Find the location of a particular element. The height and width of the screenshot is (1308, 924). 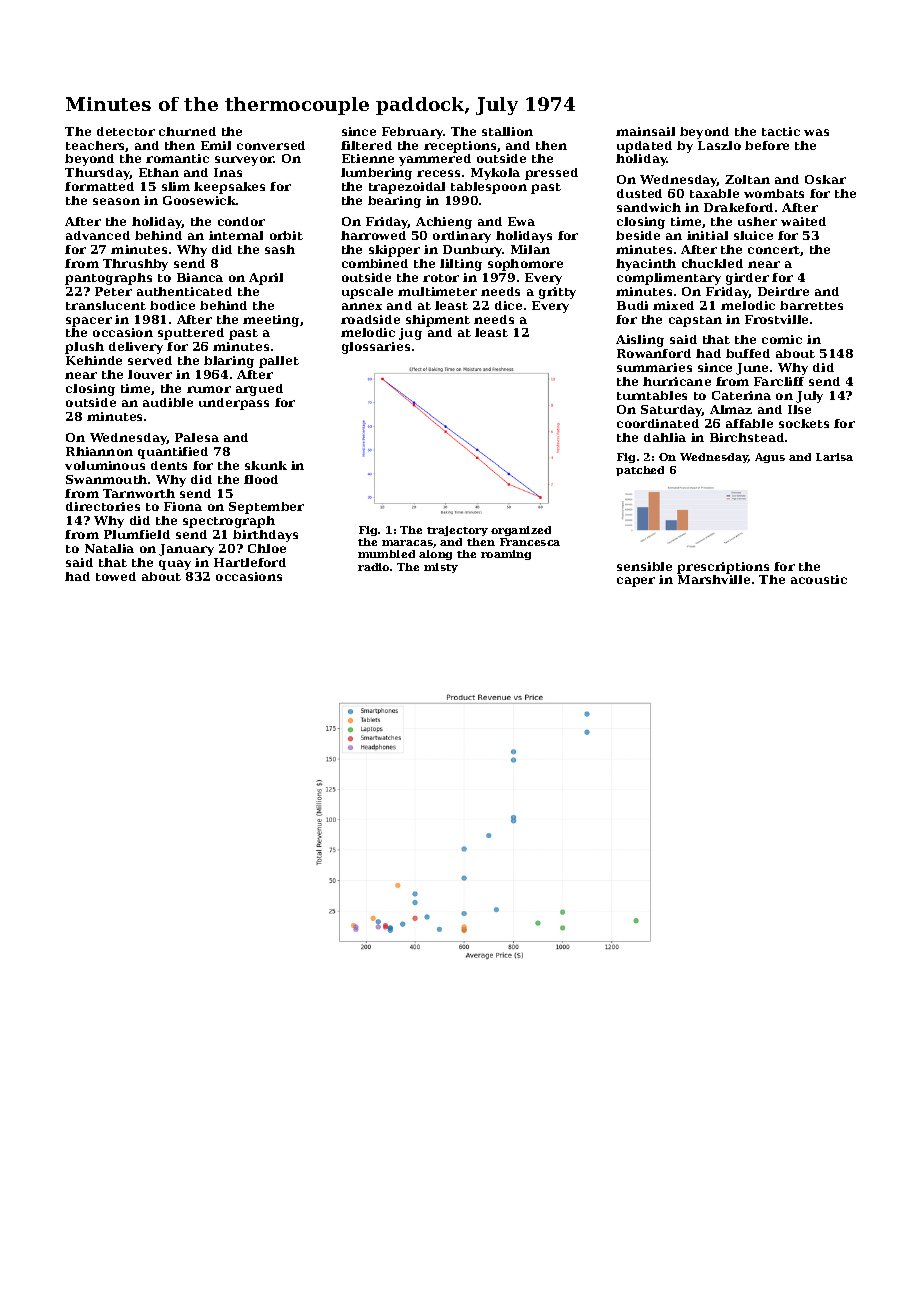

Larisa is located at coordinates (834, 457).
